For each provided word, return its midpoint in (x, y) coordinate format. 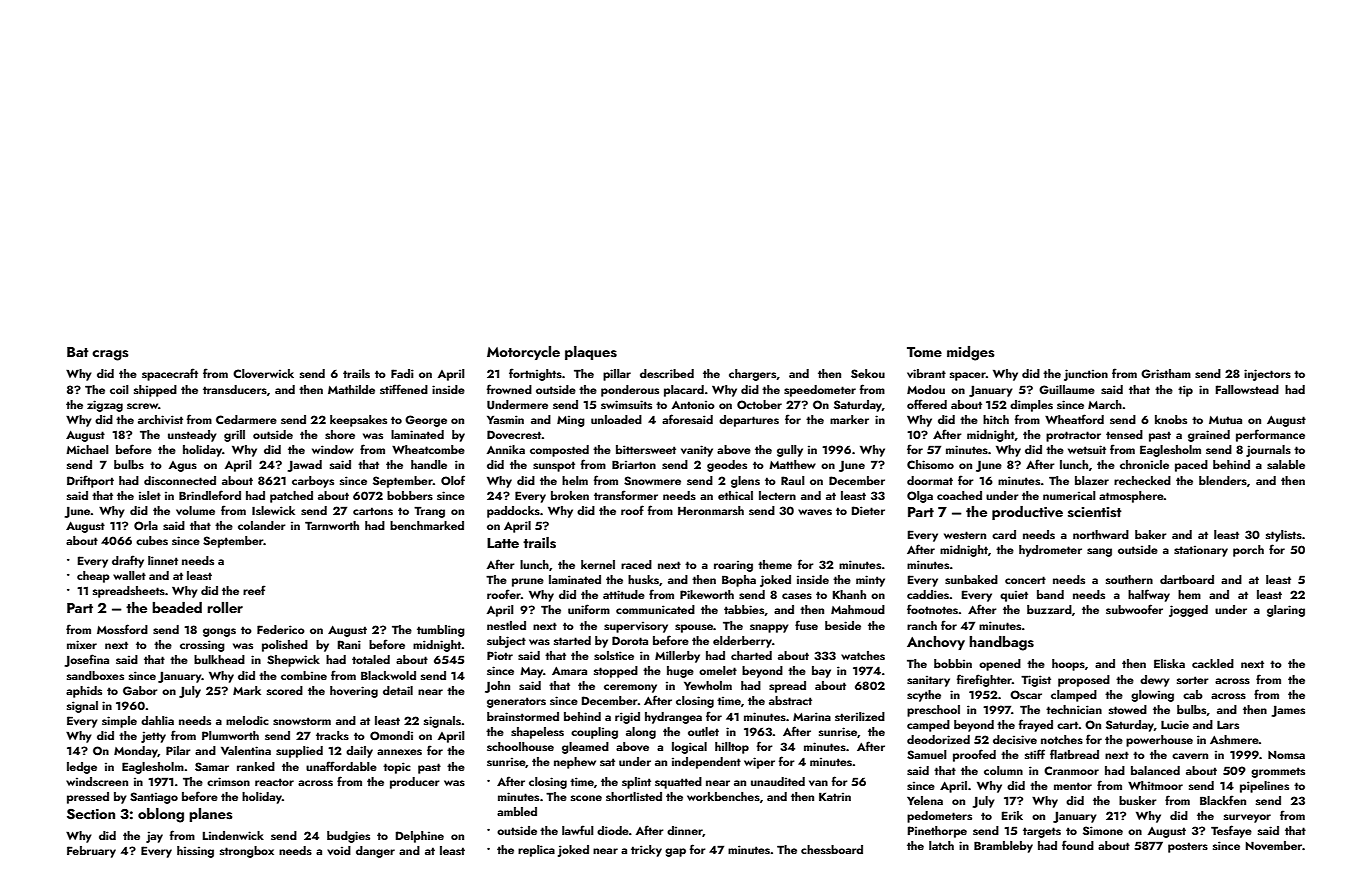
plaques (591, 353)
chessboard (832, 849)
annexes (399, 752)
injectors (1267, 375)
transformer (626, 495)
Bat (78, 352)
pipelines (1264, 787)
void (339, 850)
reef (254, 590)
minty (870, 581)
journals (1268, 451)
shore (340, 434)
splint (636, 783)
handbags (1001, 643)
